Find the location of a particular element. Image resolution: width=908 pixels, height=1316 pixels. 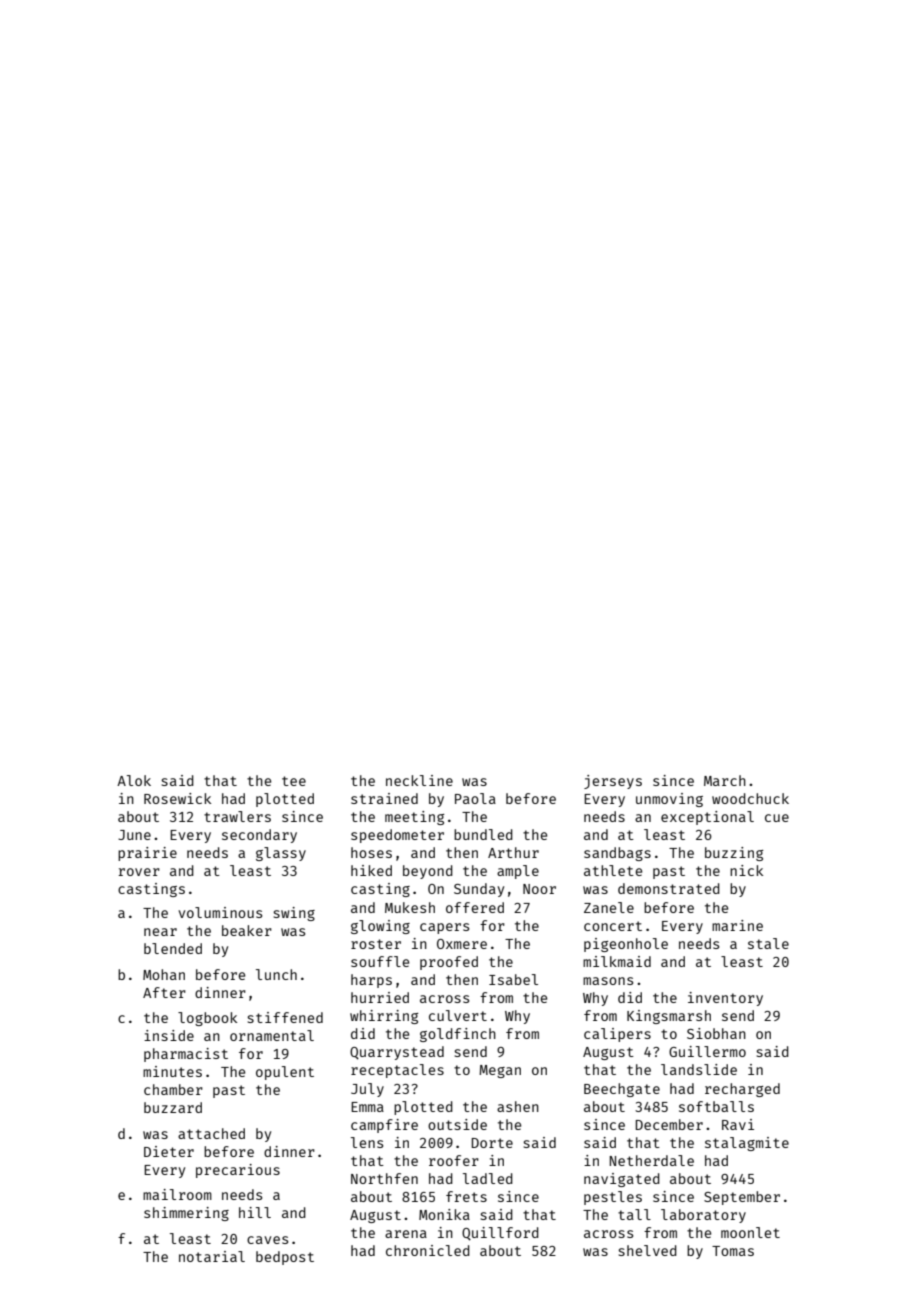

stiffened is located at coordinates (285, 1017).
